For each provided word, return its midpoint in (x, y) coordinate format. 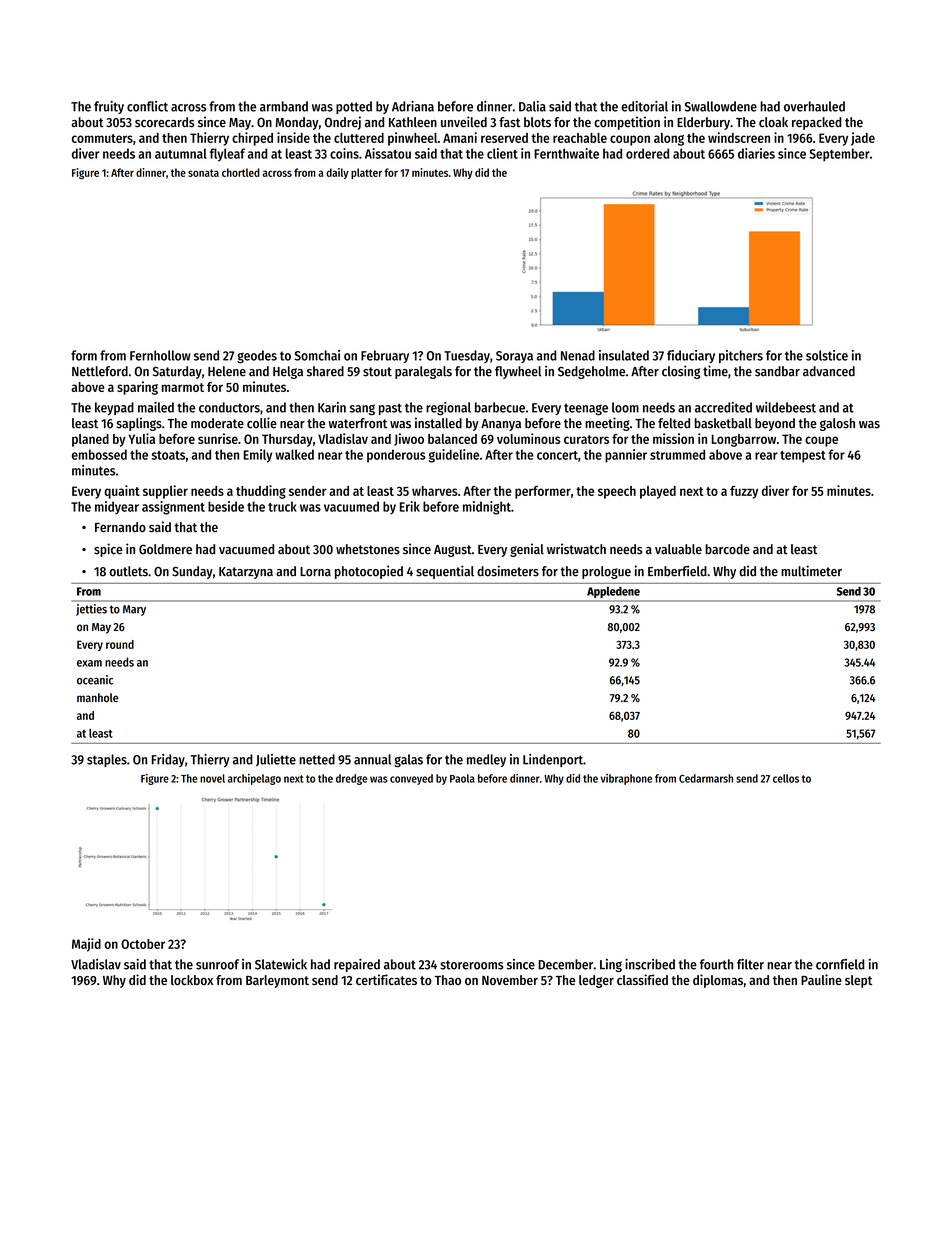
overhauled (814, 106)
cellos (786, 778)
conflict (147, 106)
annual (372, 759)
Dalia (532, 106)
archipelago (254, 779)
